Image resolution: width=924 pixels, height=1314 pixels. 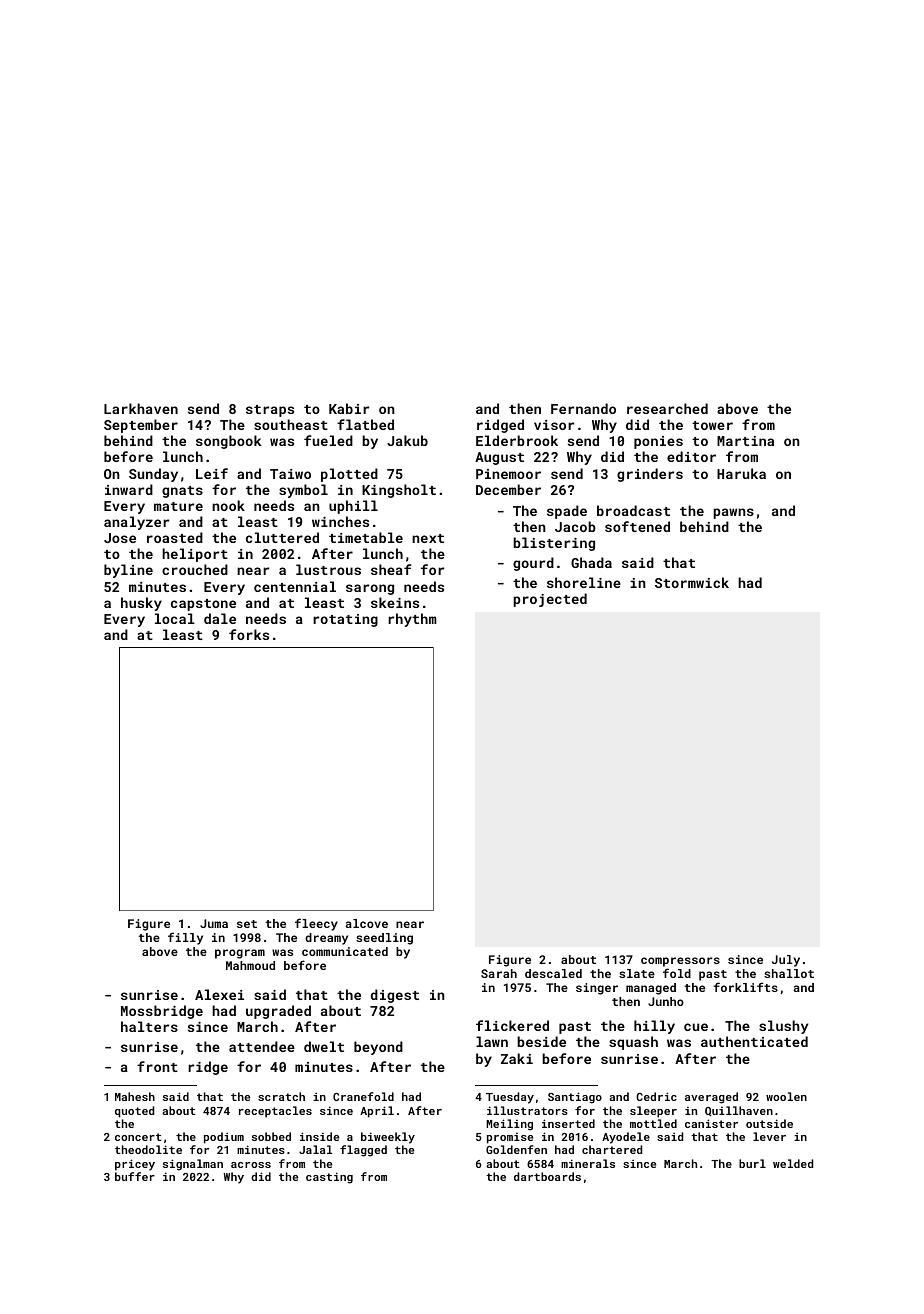 I want to click on pawns, so click(x=733, y=513).
